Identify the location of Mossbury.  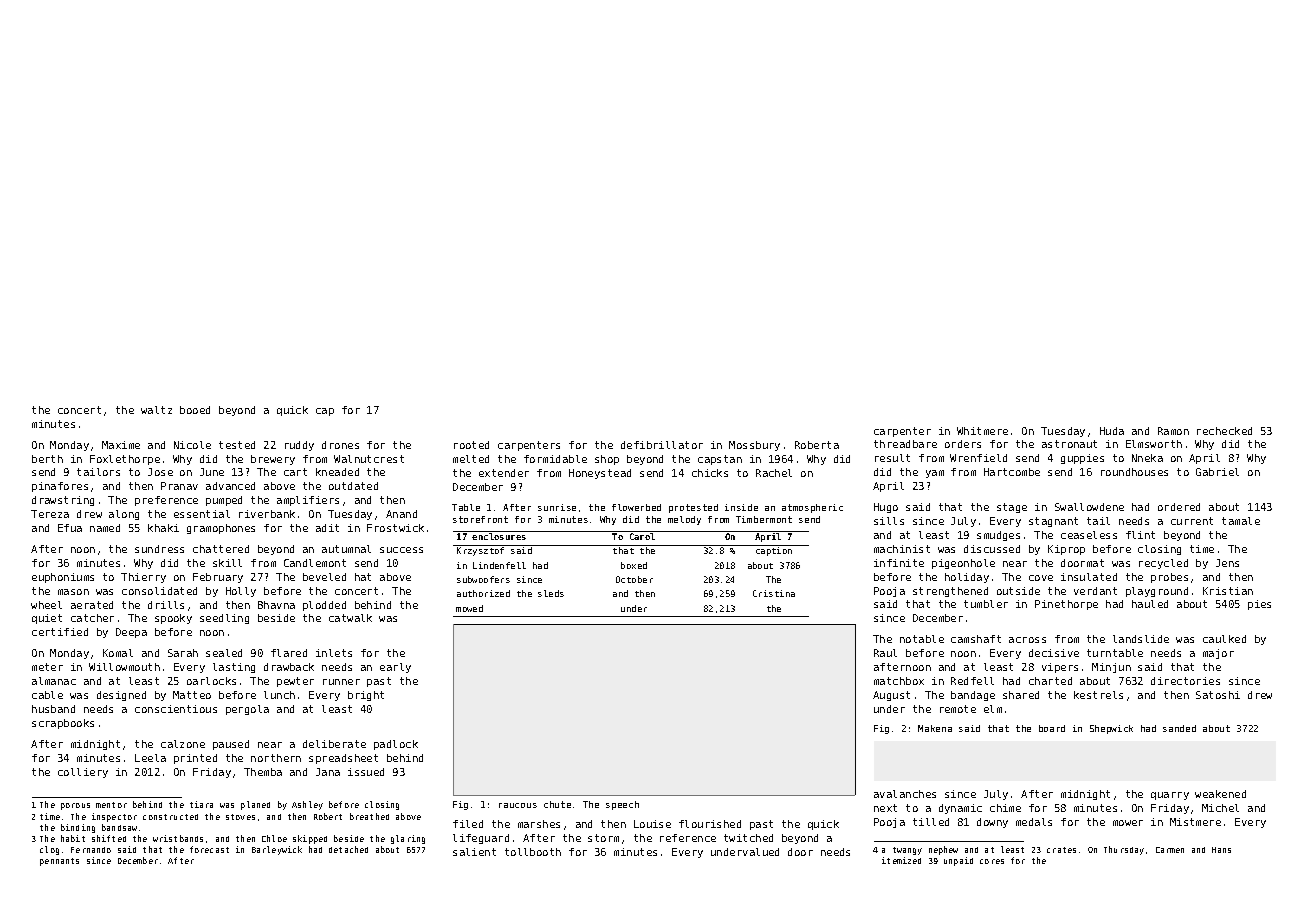
(754, 446).
